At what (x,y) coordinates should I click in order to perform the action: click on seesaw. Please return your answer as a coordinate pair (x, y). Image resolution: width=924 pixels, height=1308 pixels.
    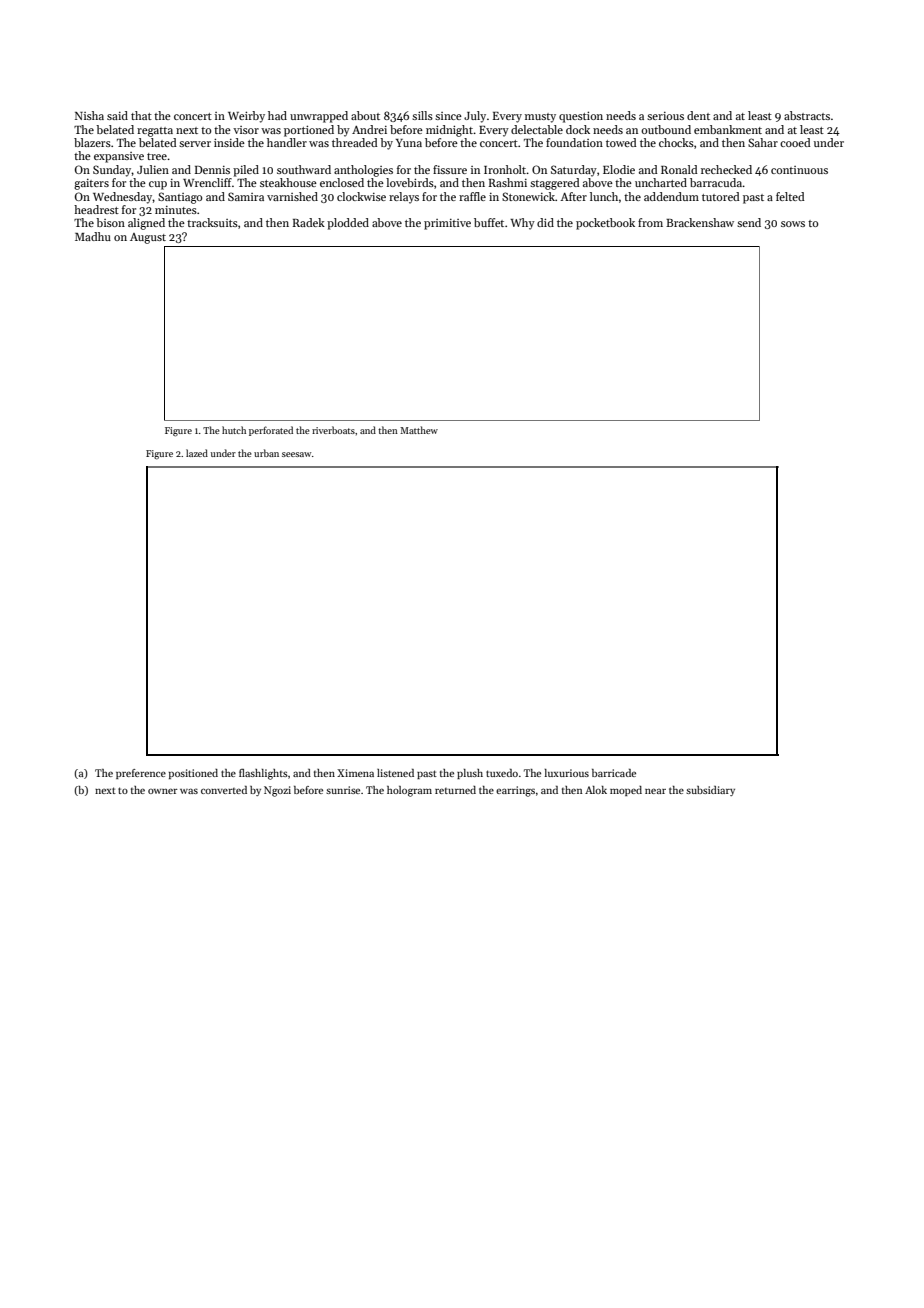
    Looking at the image, I should click on (296, 454).
